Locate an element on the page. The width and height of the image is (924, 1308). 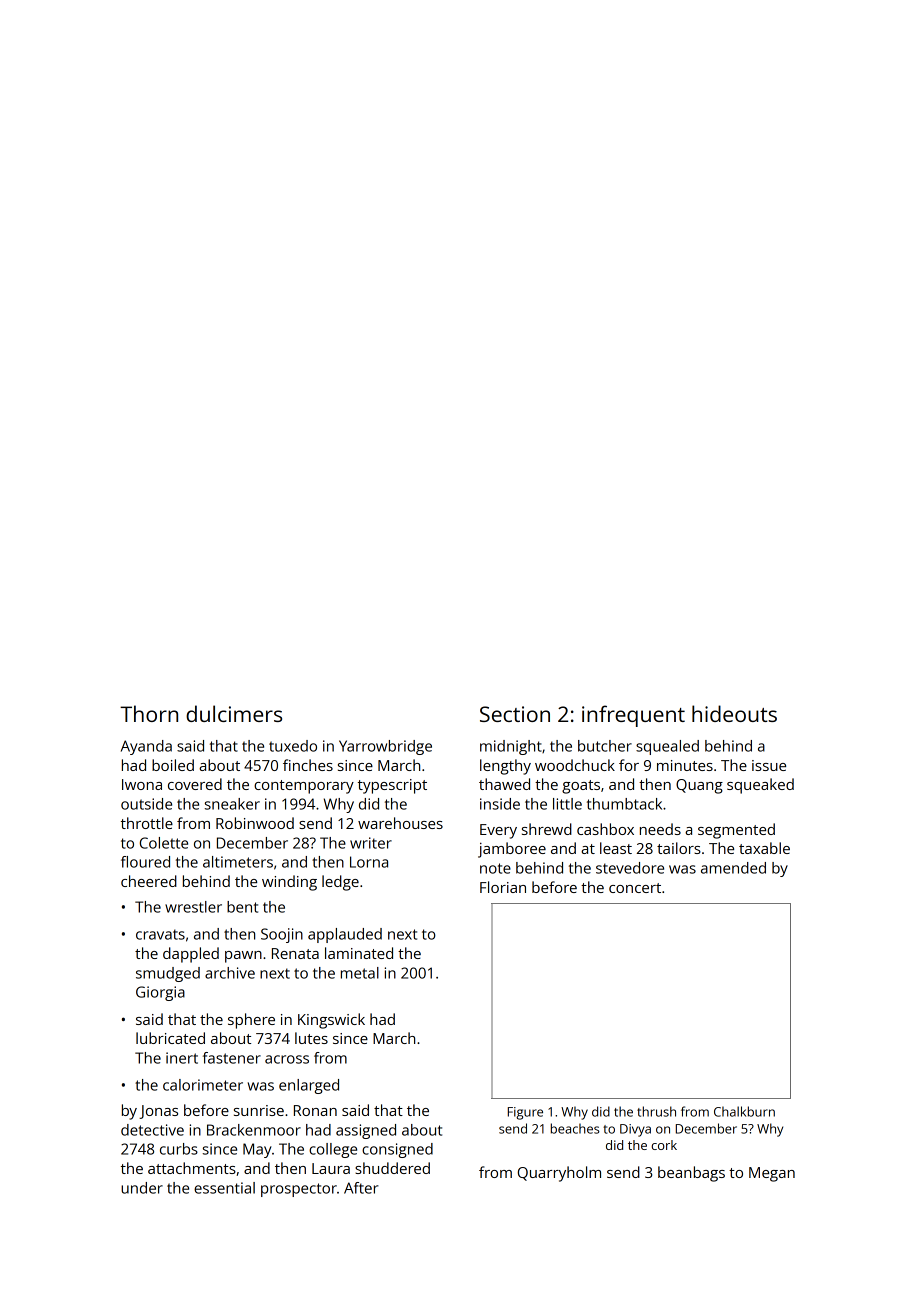
infrequent is located at coordinates (633, 716).
